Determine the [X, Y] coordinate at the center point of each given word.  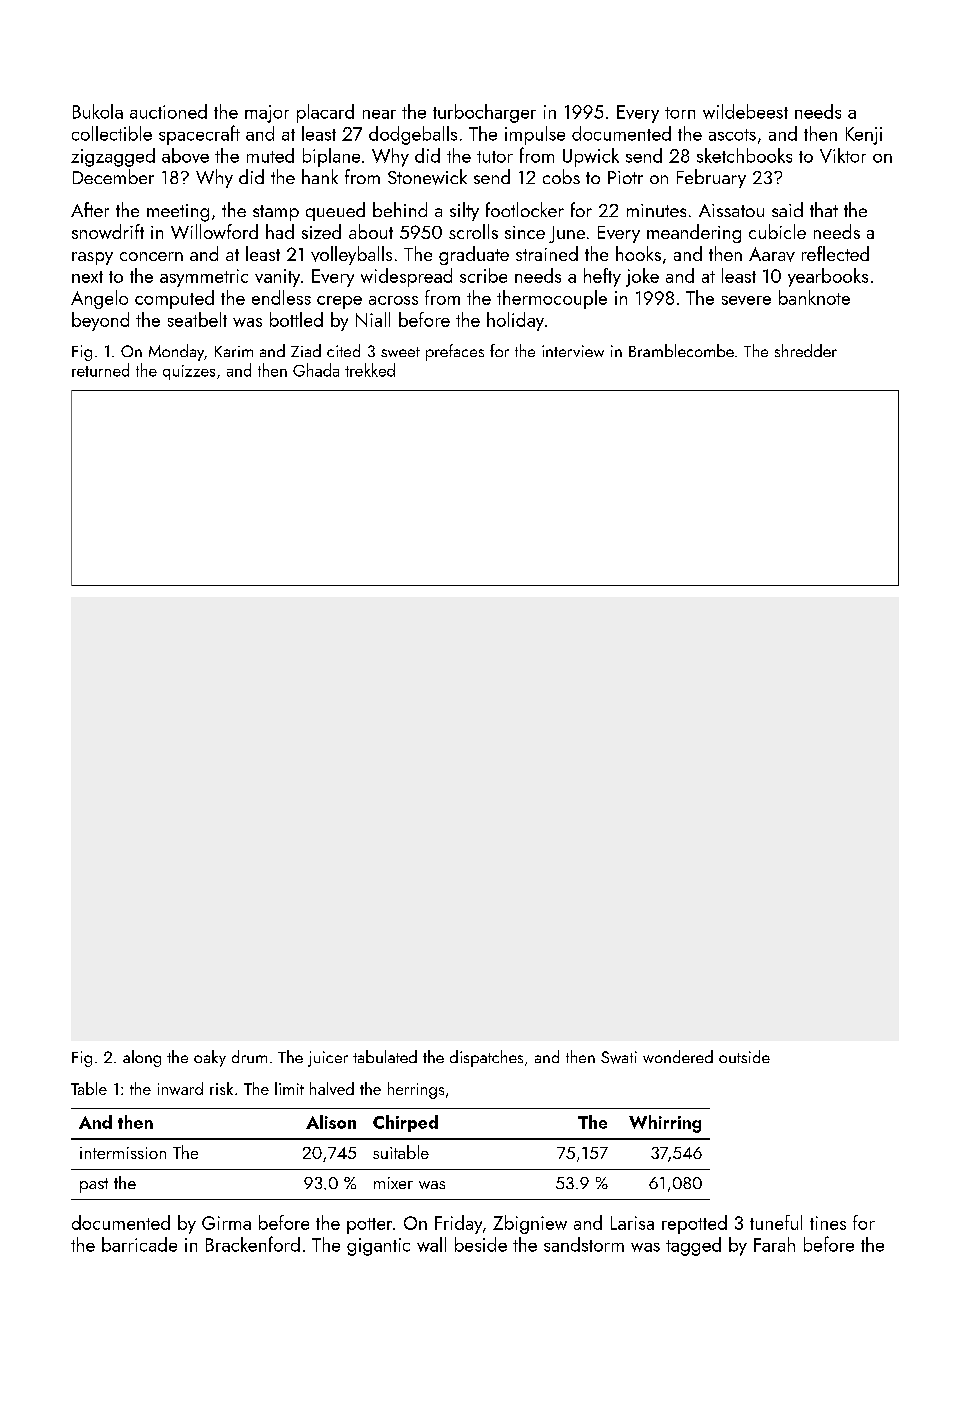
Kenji [864, 136]
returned [100, 370]
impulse [535, 135]
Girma [226, 1223]
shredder [806, 350]
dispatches [486, 1058]
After [90, 209]
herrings [416, 1090]
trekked [370, 370]
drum [249, 1056]
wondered [678, 1056]
